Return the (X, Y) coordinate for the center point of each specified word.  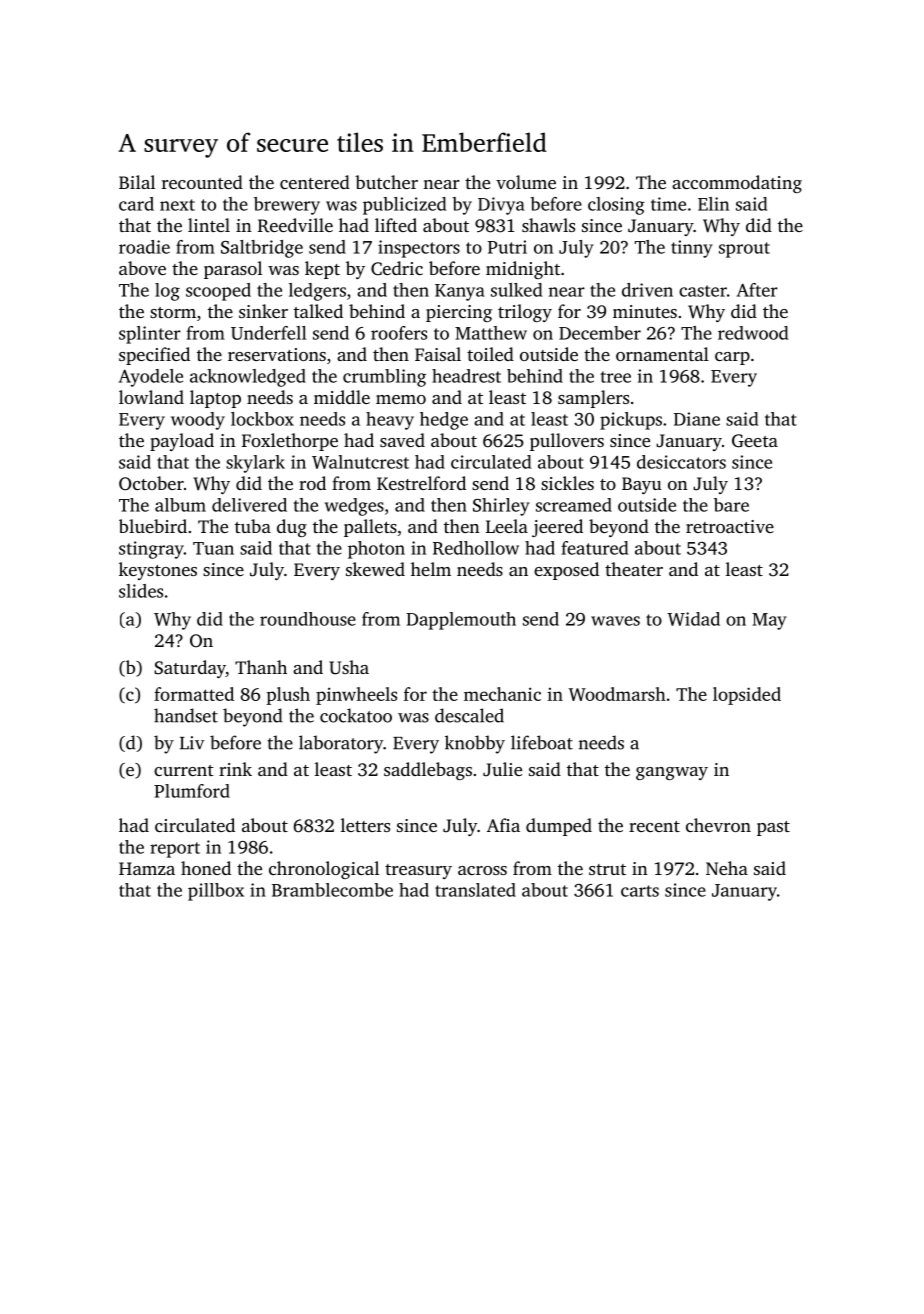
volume (526, 182)
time (668, 204)
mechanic (502, 694)
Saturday (190, 669)
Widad (693, 619)
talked (318, 311)
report (175, 850)
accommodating (737, 184)
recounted (202, 182)
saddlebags (428, 771)
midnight (523, 270)
